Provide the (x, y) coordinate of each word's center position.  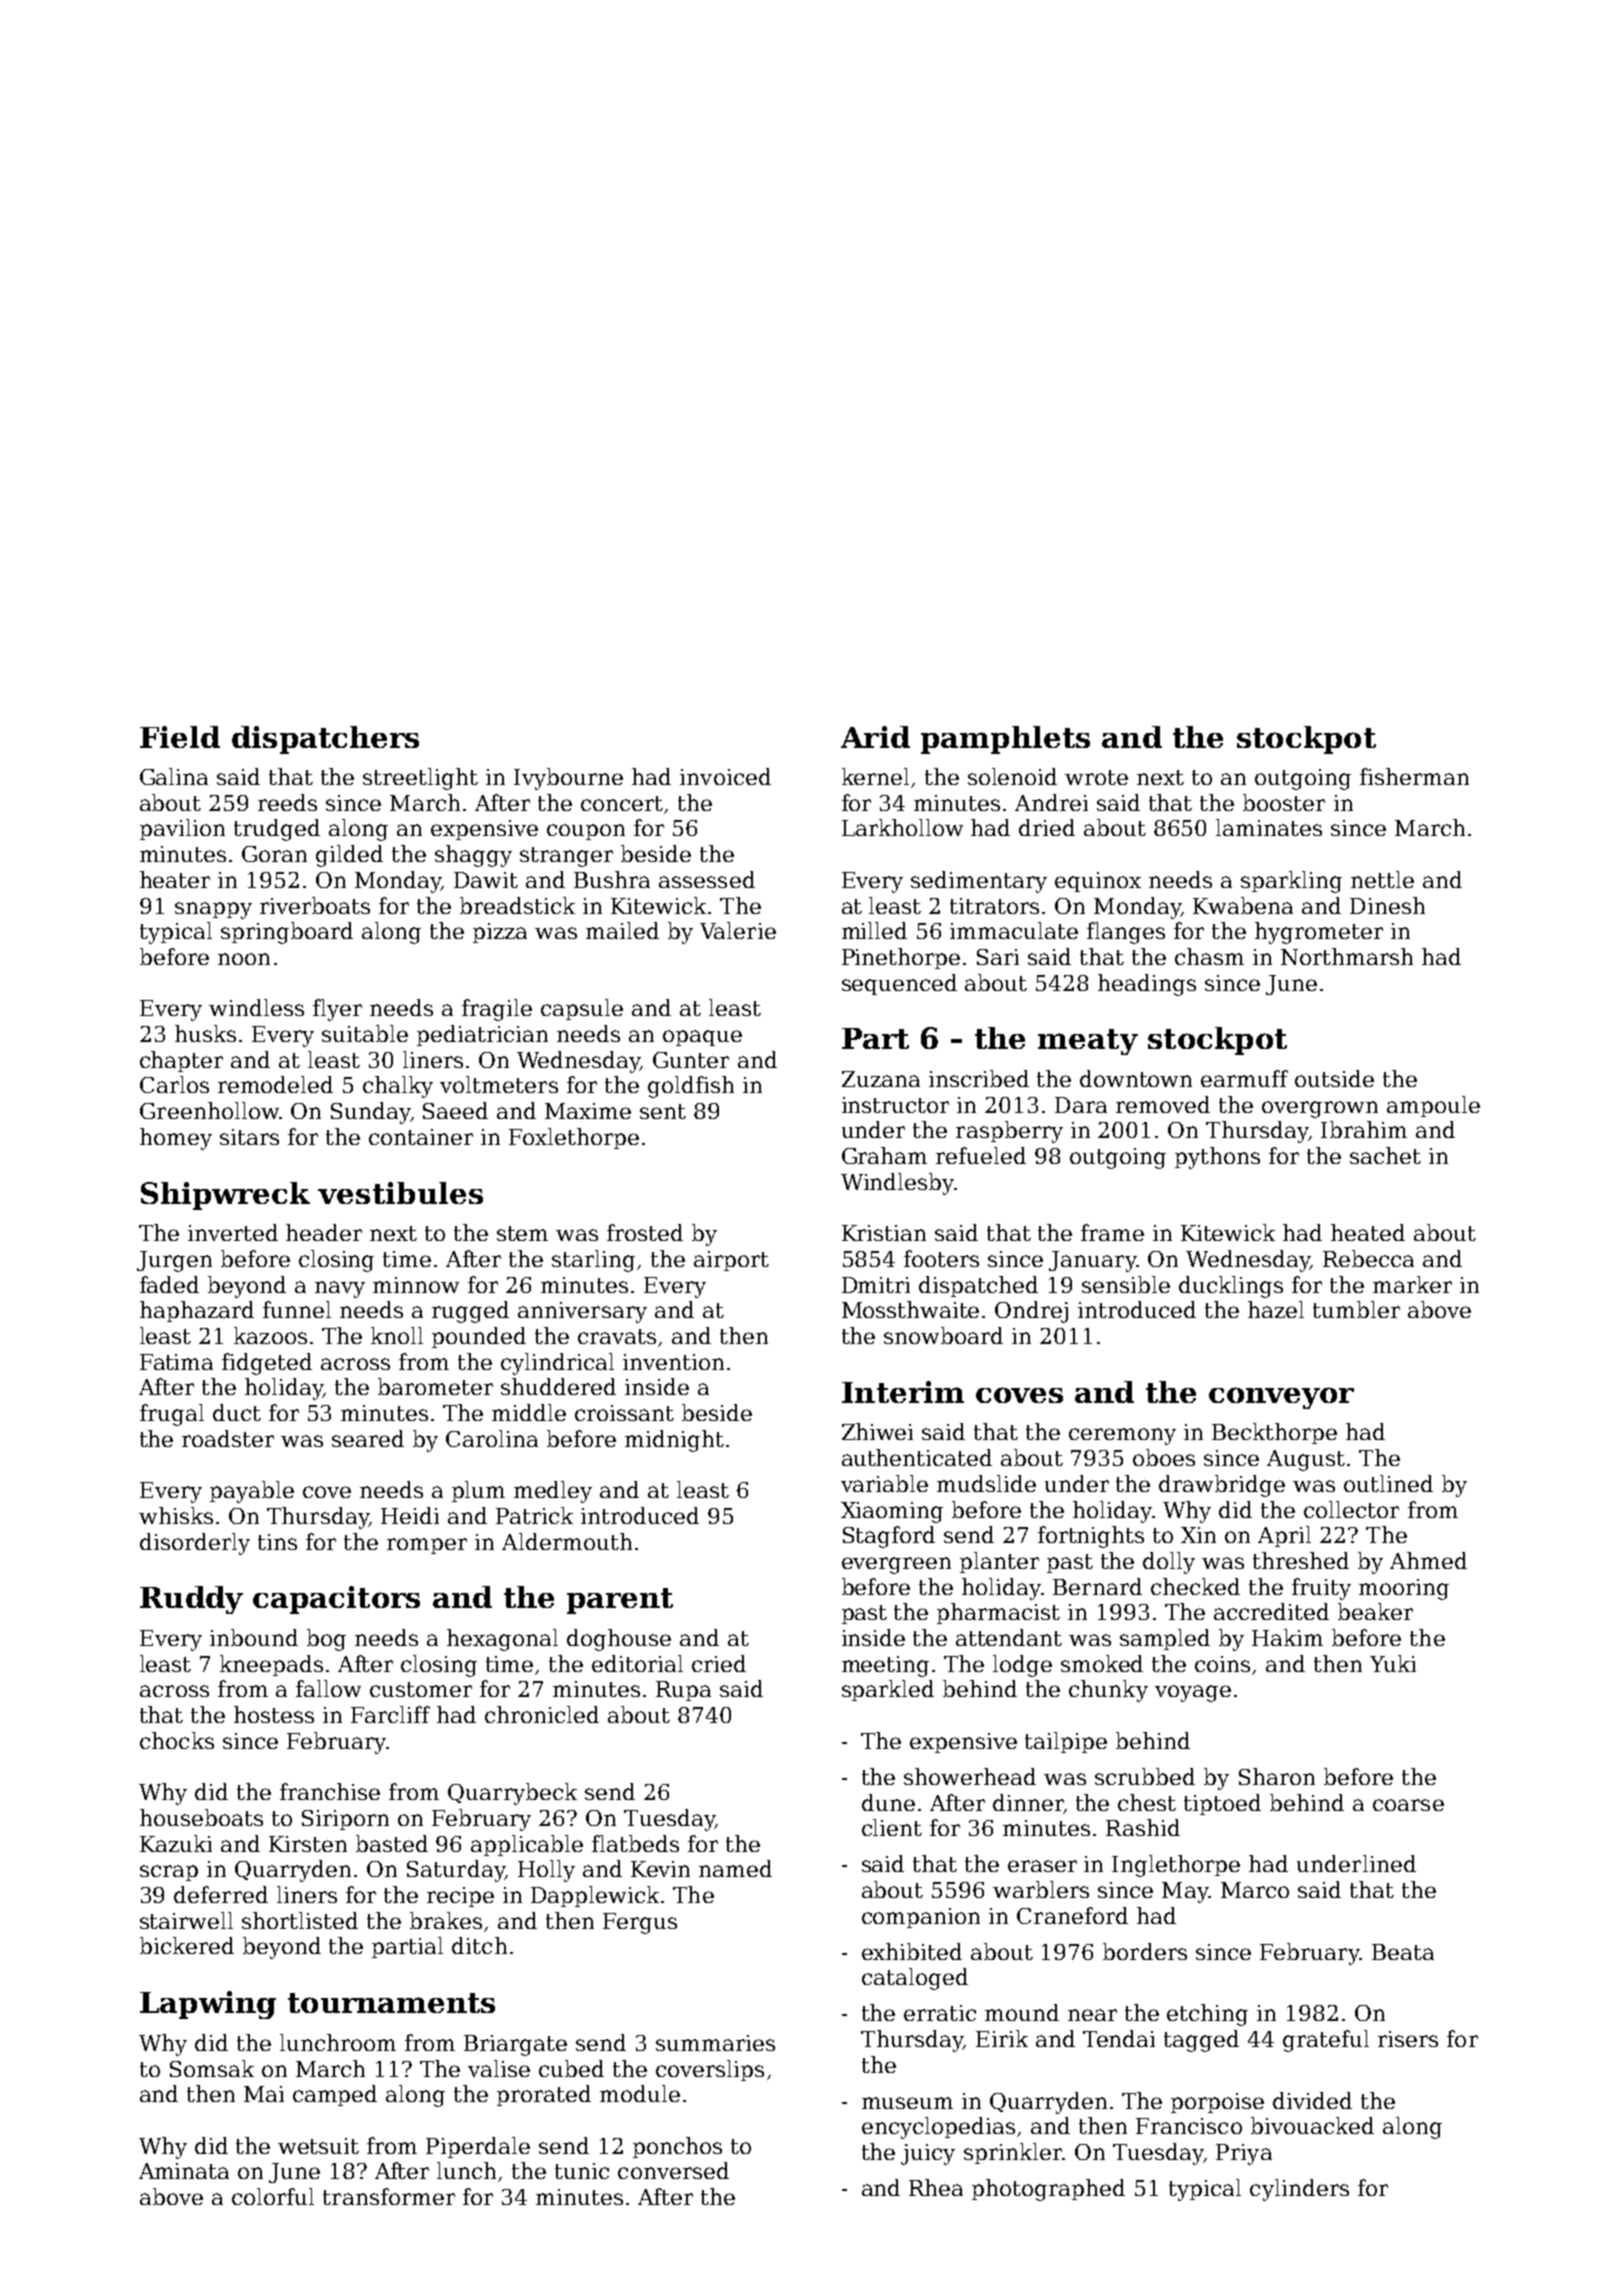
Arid (875, 737)
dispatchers (325, 740)
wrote (1096, 777)
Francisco (1189, 2126)
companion (921, 1918)
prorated (544, 2095)
